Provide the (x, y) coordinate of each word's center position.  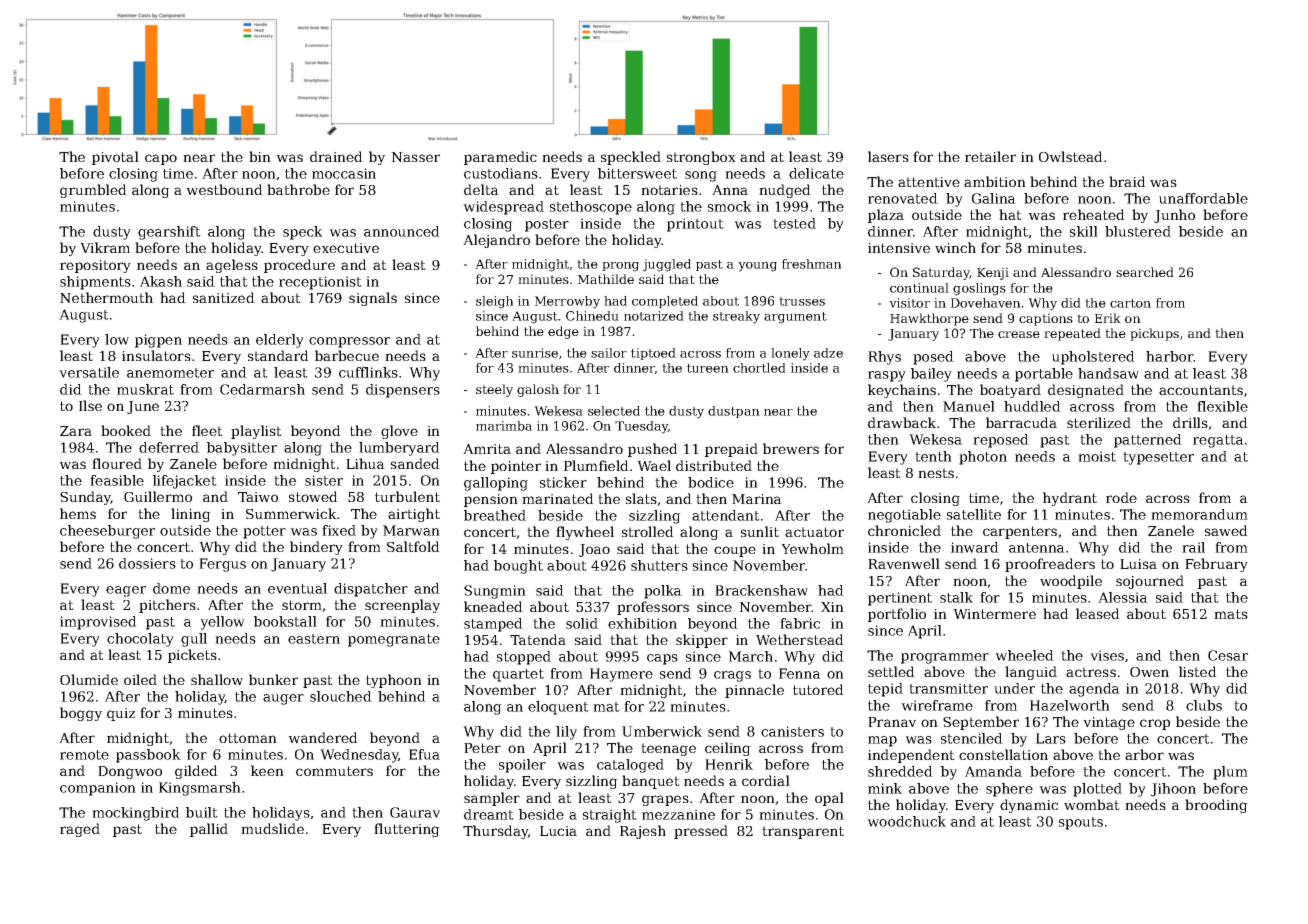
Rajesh (643, 832)
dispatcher (371, 590)
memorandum (1199, 514)
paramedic (500, 158)
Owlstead (1071, 156)
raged (80, 830)
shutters (659, 565)
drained (336, 156)
